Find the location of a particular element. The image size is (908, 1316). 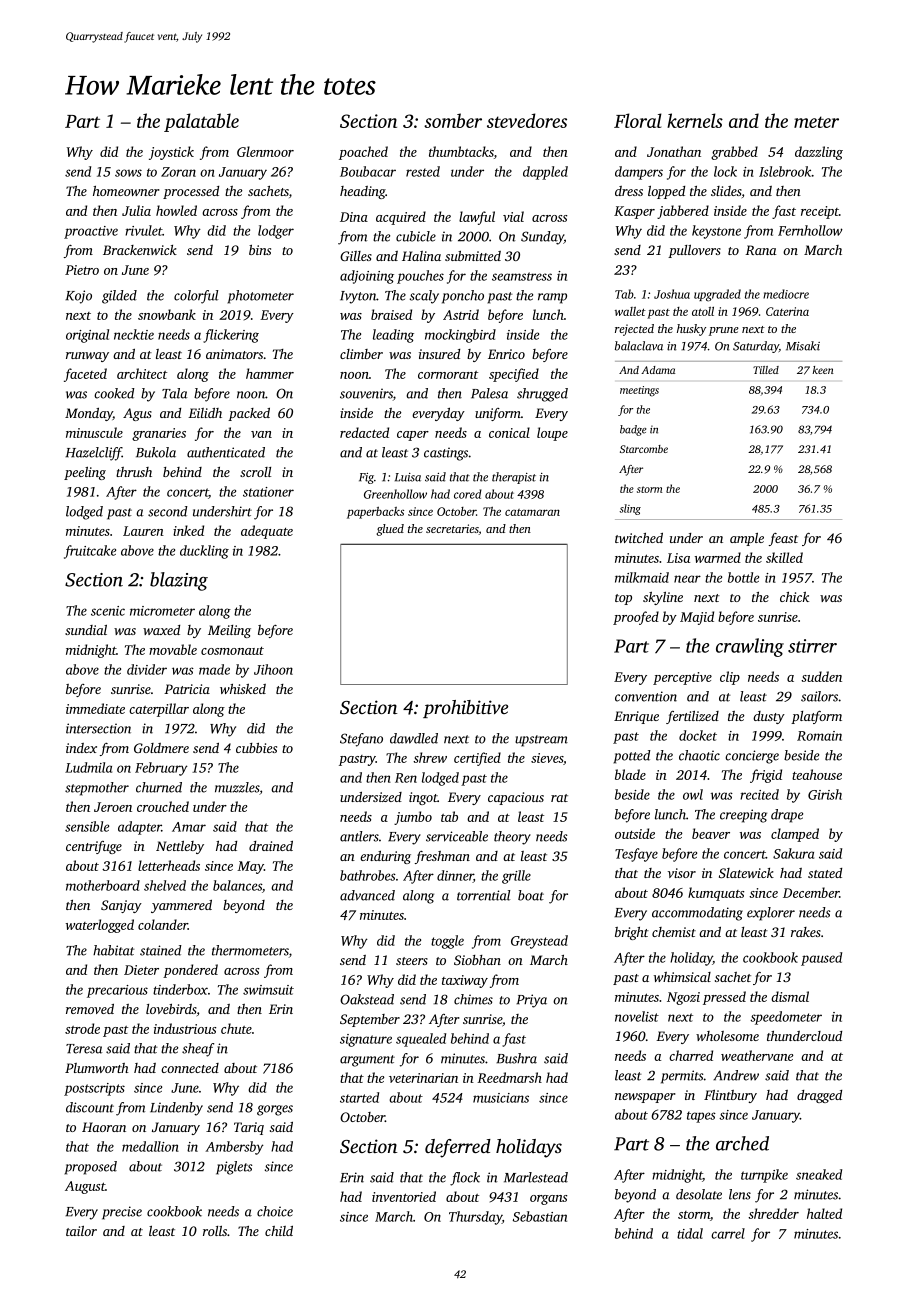

kernels is located at coordinates (695, 120).
